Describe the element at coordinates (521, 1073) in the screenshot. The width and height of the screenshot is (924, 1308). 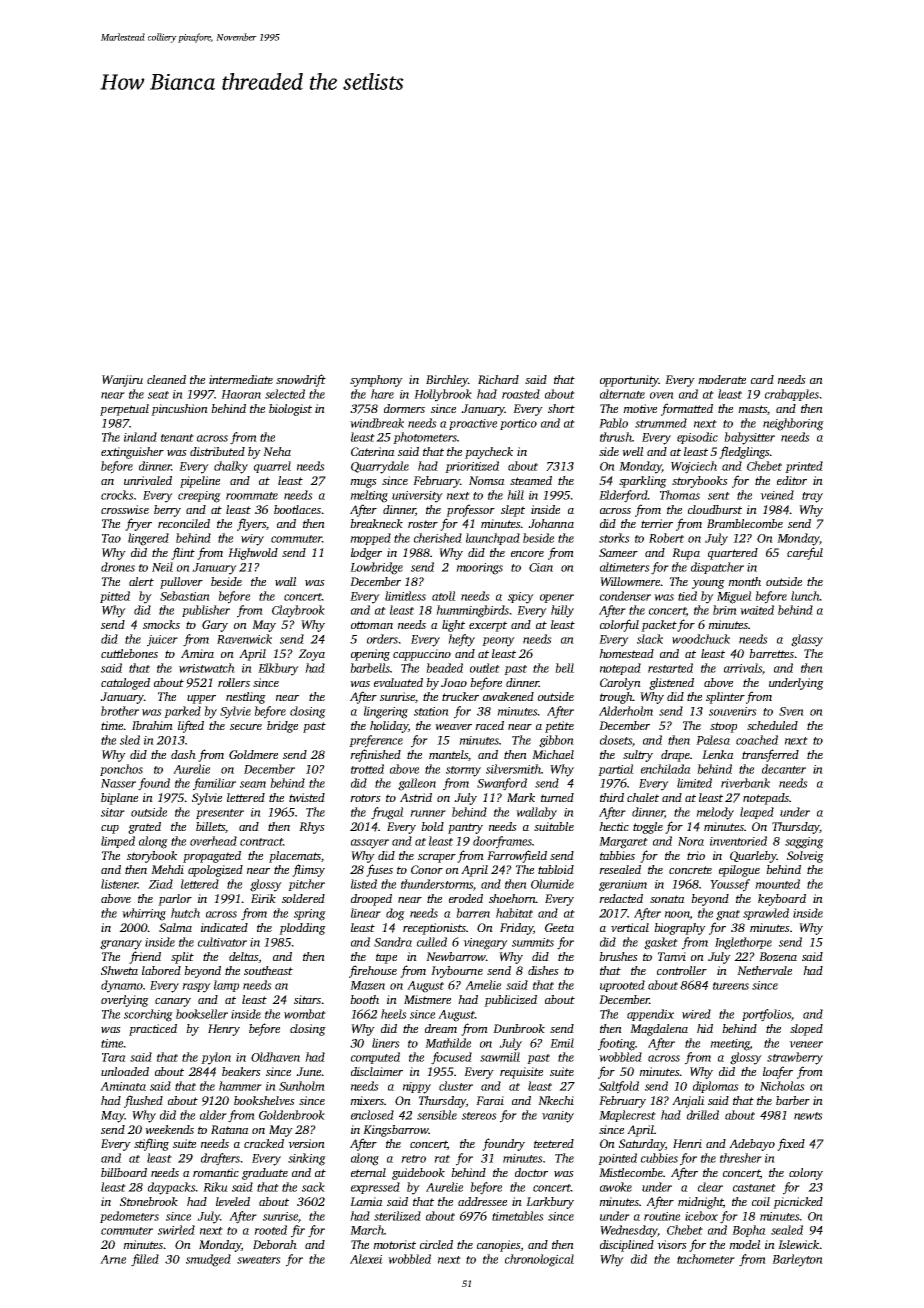
I see `requisite` at that location.
